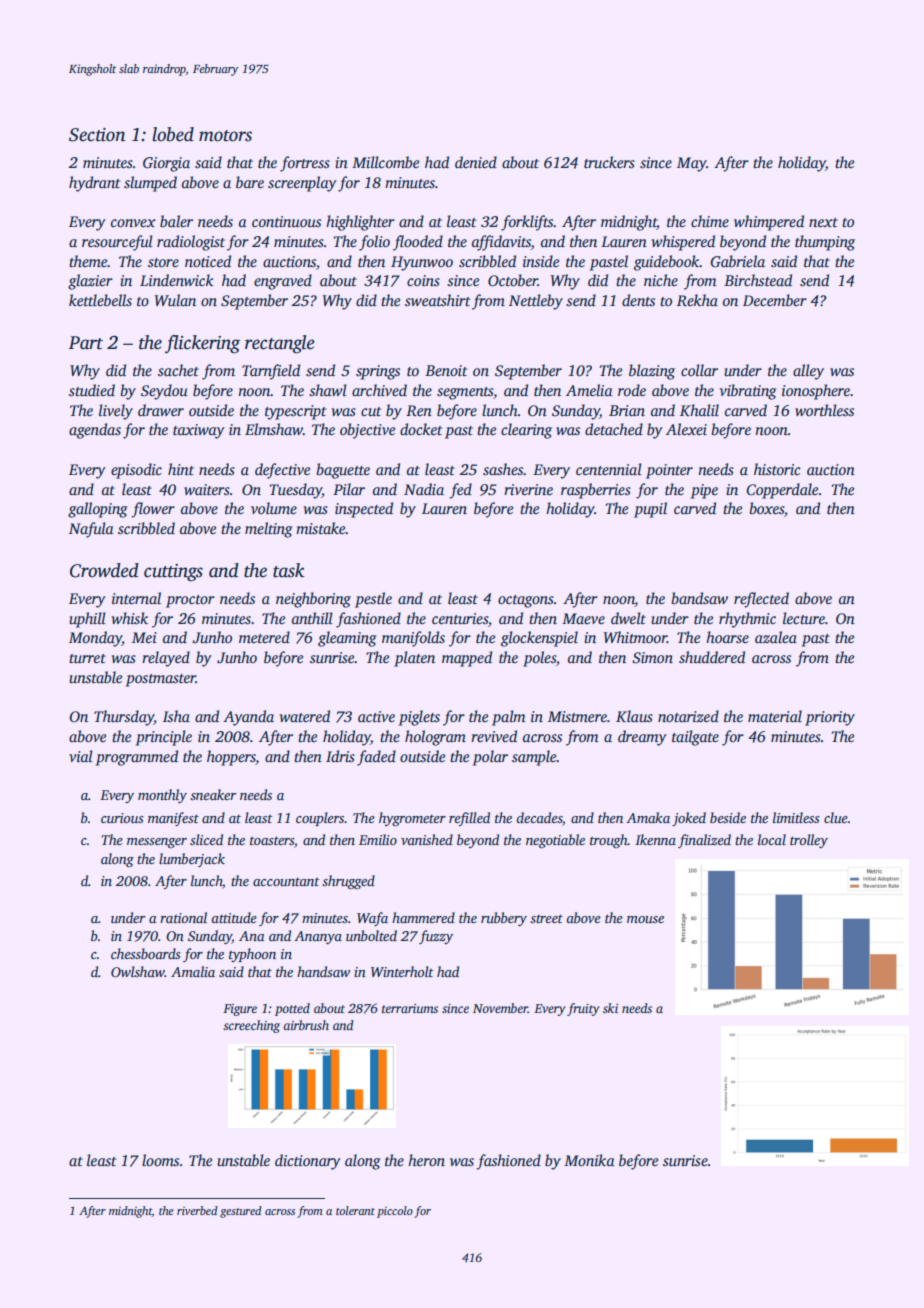  Describe the element at coordinates (683, 243) in the image. I see `whispered` at that location.
